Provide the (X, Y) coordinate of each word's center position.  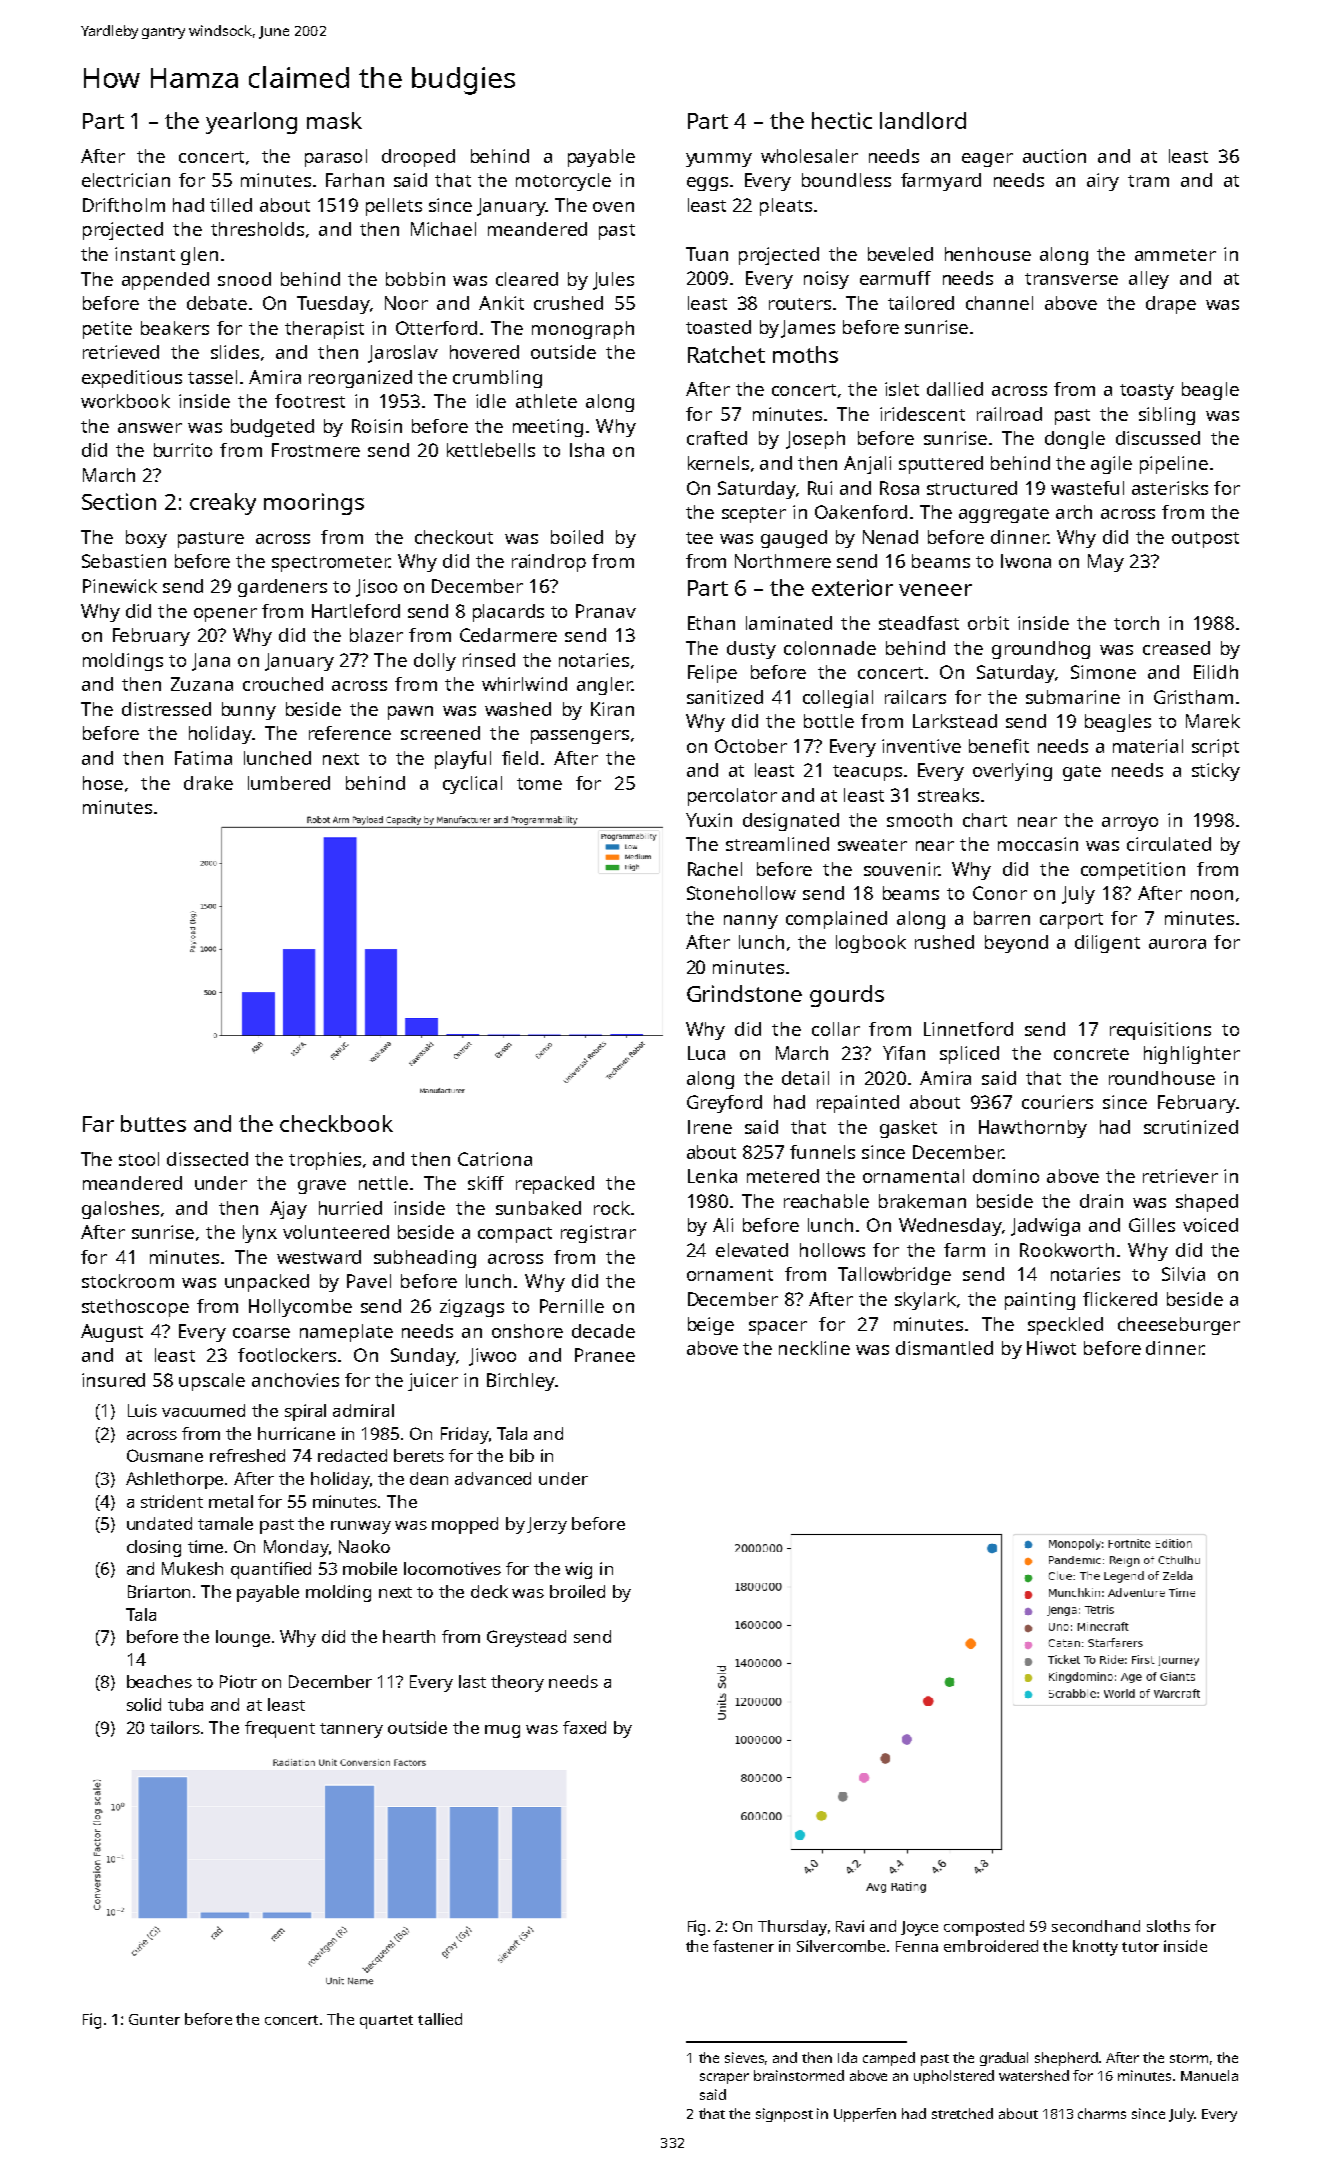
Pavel (369, 1281)
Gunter (154, 2019)
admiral (363, 1410)
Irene (710, 1127)
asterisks (1170, 488)
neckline (814, 1348)
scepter (754, 515)
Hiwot (1051, 1348)
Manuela (1209, 2075)
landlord (923, 120)
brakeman (922, 1201)
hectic (842, 120)
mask (334, 120)
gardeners (282, 588)
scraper (724, 2078)
